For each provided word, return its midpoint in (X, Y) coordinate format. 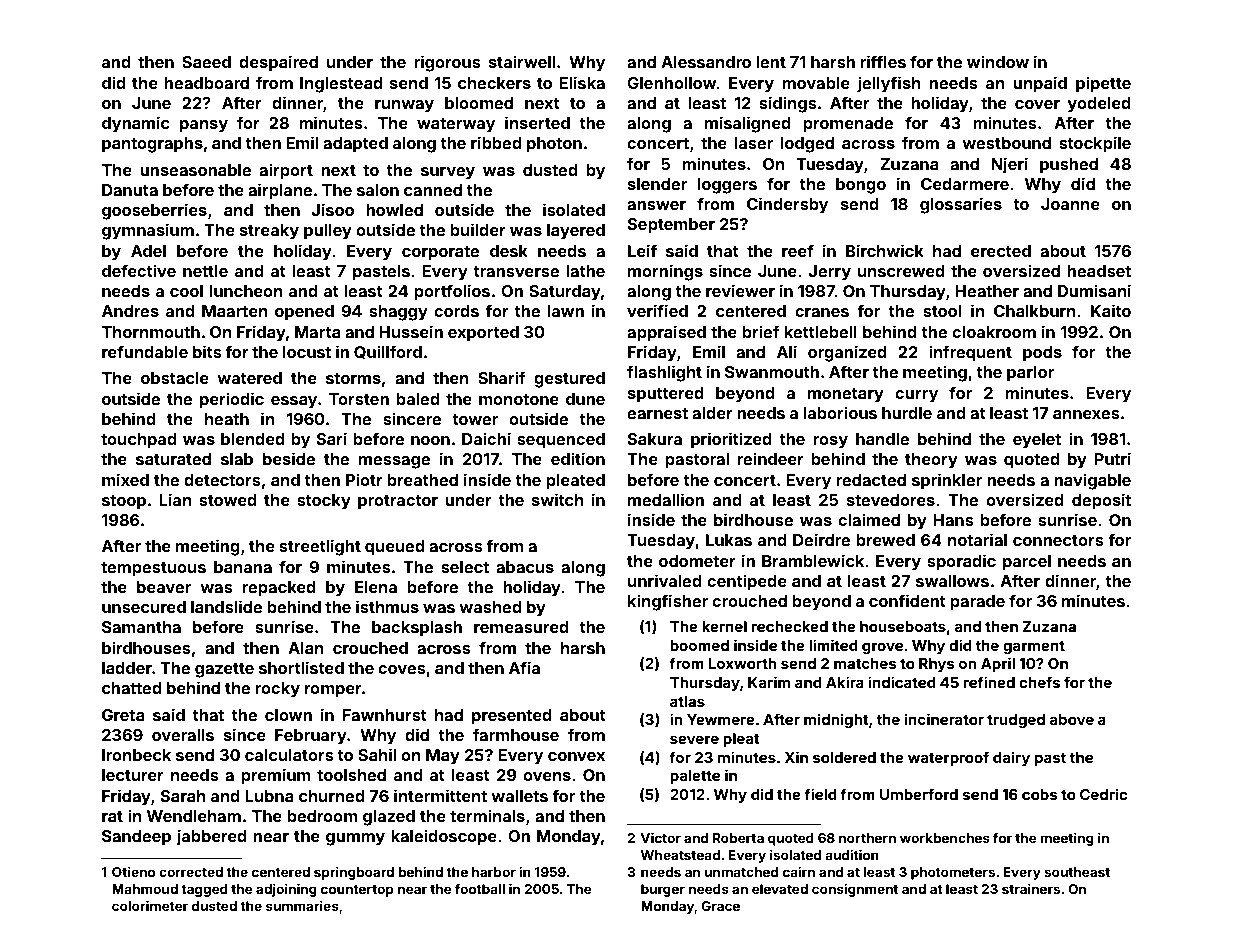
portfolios (452, 292)
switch (558, 499)
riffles (883, 61)
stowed (228, 500)
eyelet (1037, 441)
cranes (822, 312)
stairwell (522, 61)
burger (663, 890)
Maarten (235, 311)
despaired (278, 63)
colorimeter (150, 905)
